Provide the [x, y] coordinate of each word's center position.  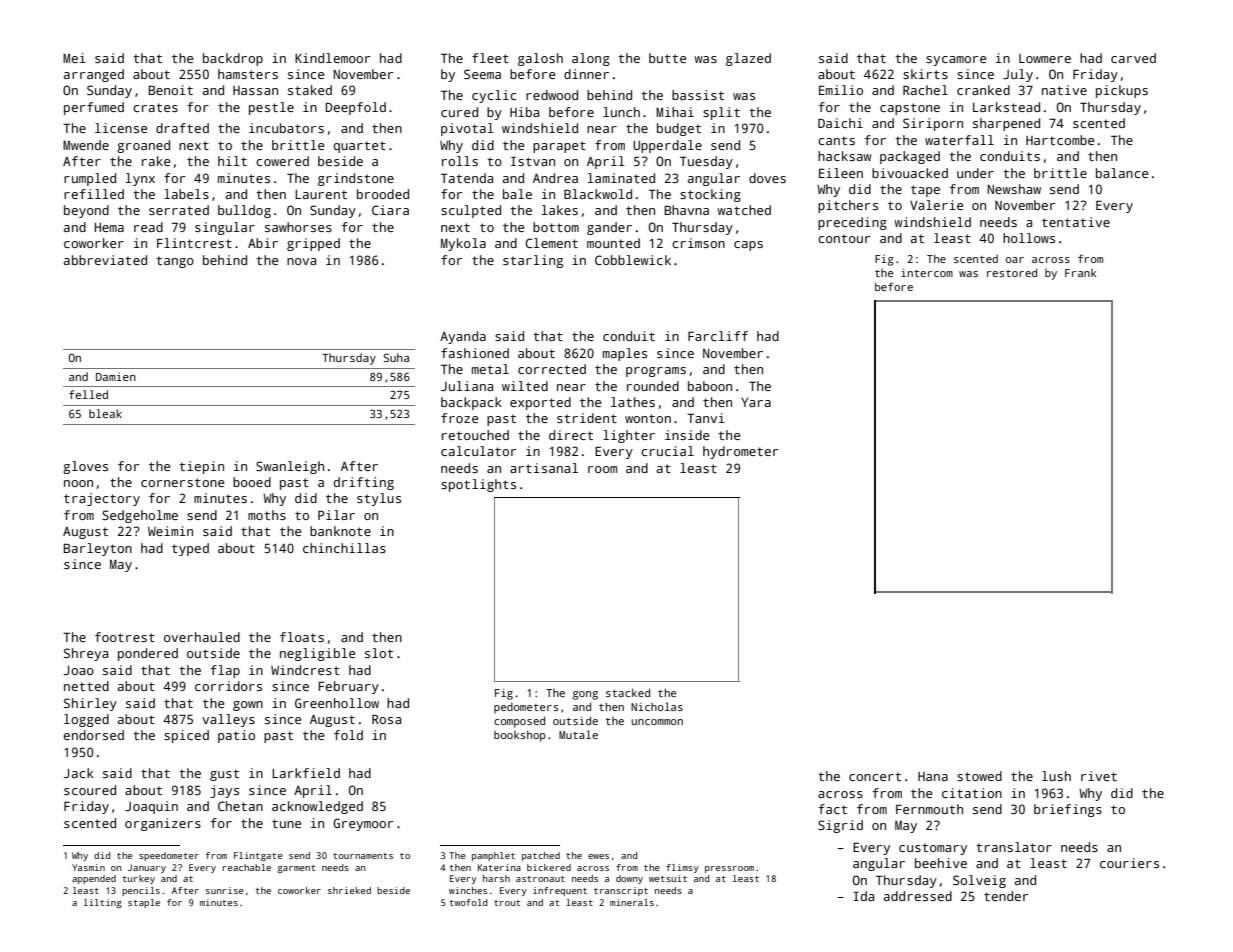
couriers [1129, 863]
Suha [396, 357]
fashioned [475, 353]
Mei [74, 58]
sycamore [956, 61]
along [591, 59]
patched [541, 856]
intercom [927, 273]
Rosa [386, 719]
